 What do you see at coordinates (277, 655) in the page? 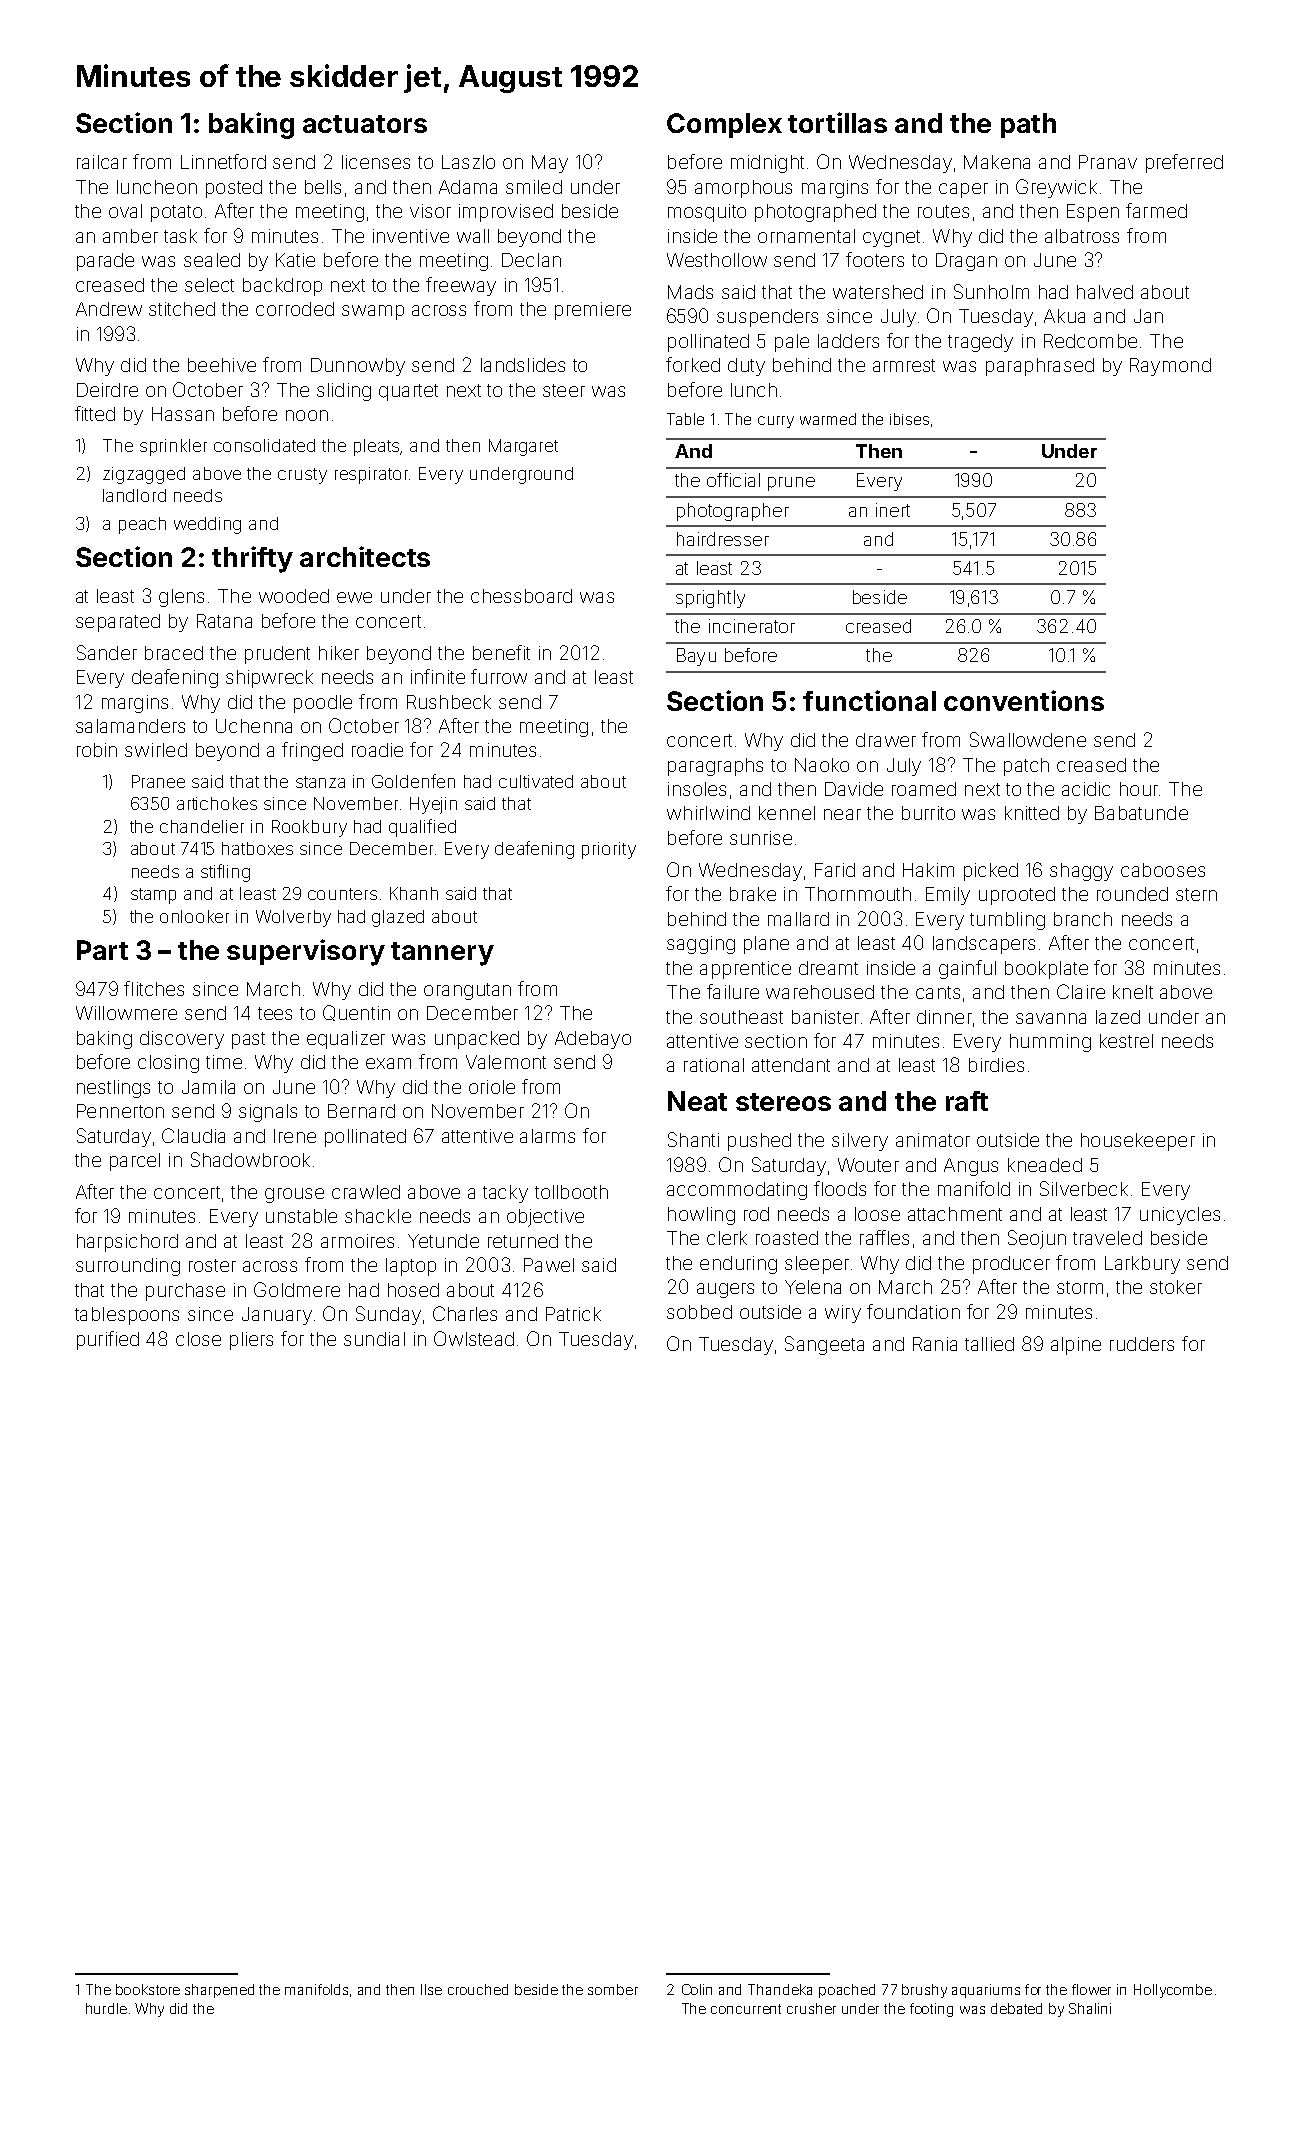
I see `prudent` at bounding box center [277, 655].
